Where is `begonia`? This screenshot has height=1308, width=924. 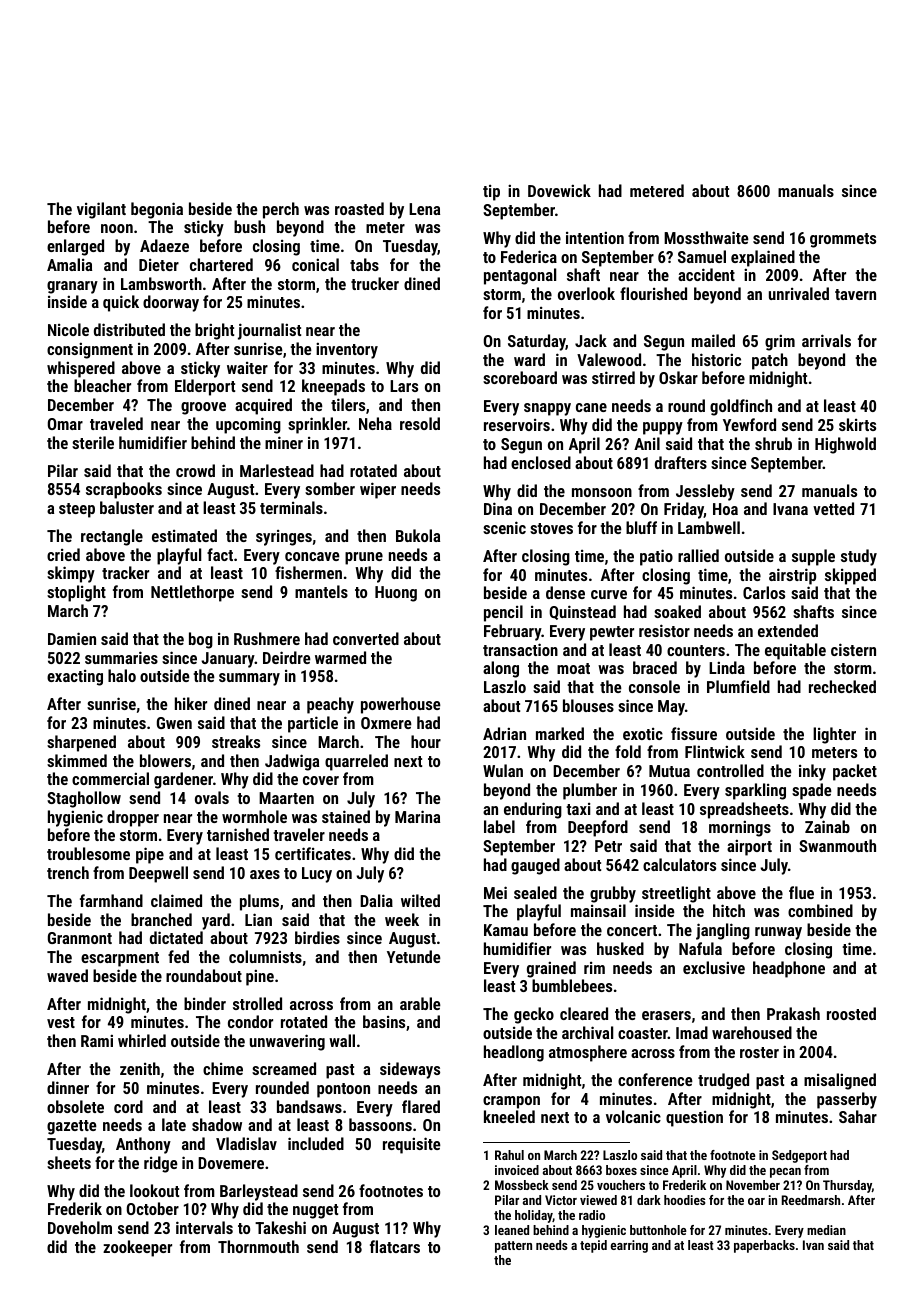 begonia is located at coordinates (157, 210).
